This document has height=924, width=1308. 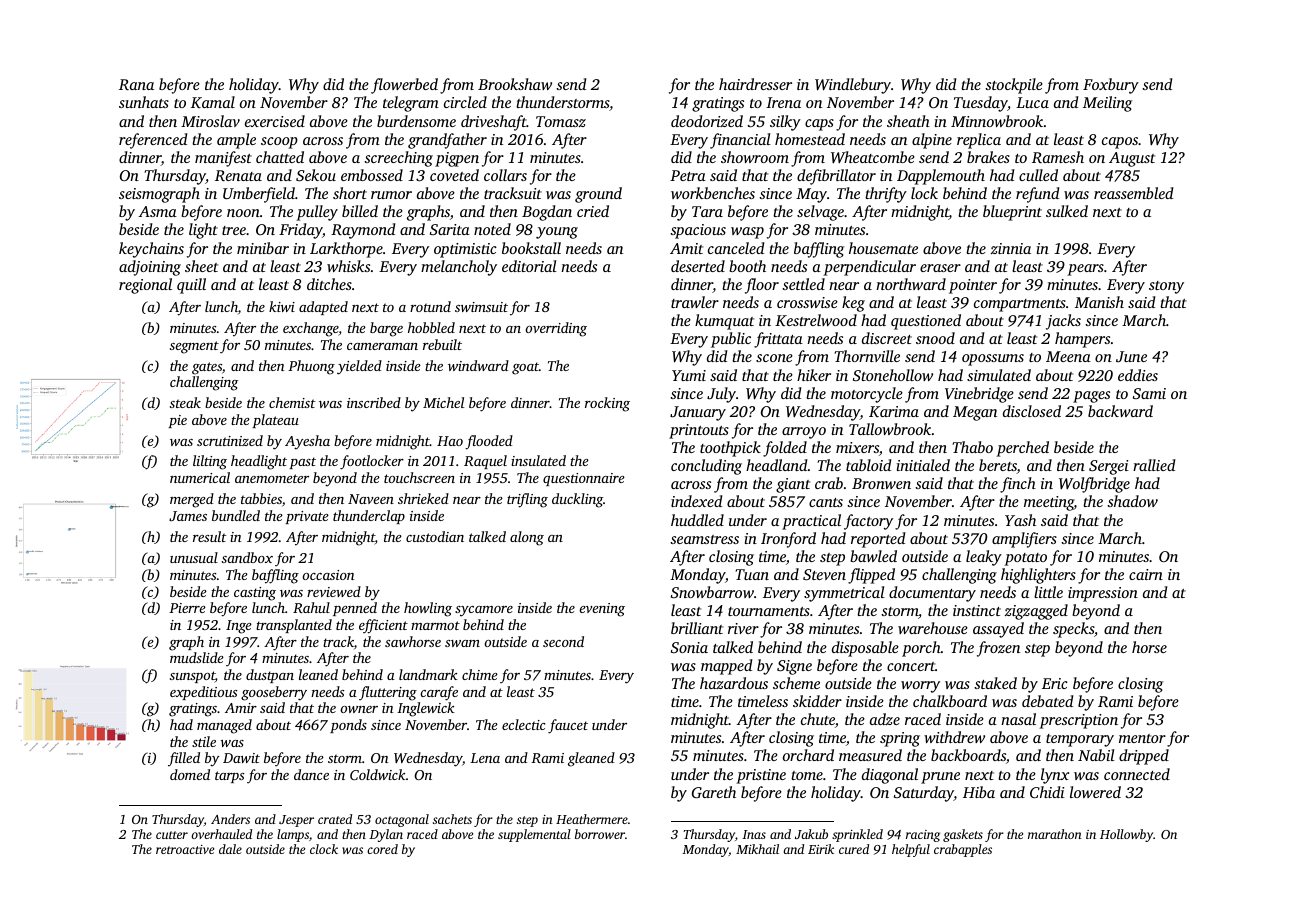 What do you see at coordinates (307, 442) in the document?
I see `Ayesha` at bounding box center [307, 442].
